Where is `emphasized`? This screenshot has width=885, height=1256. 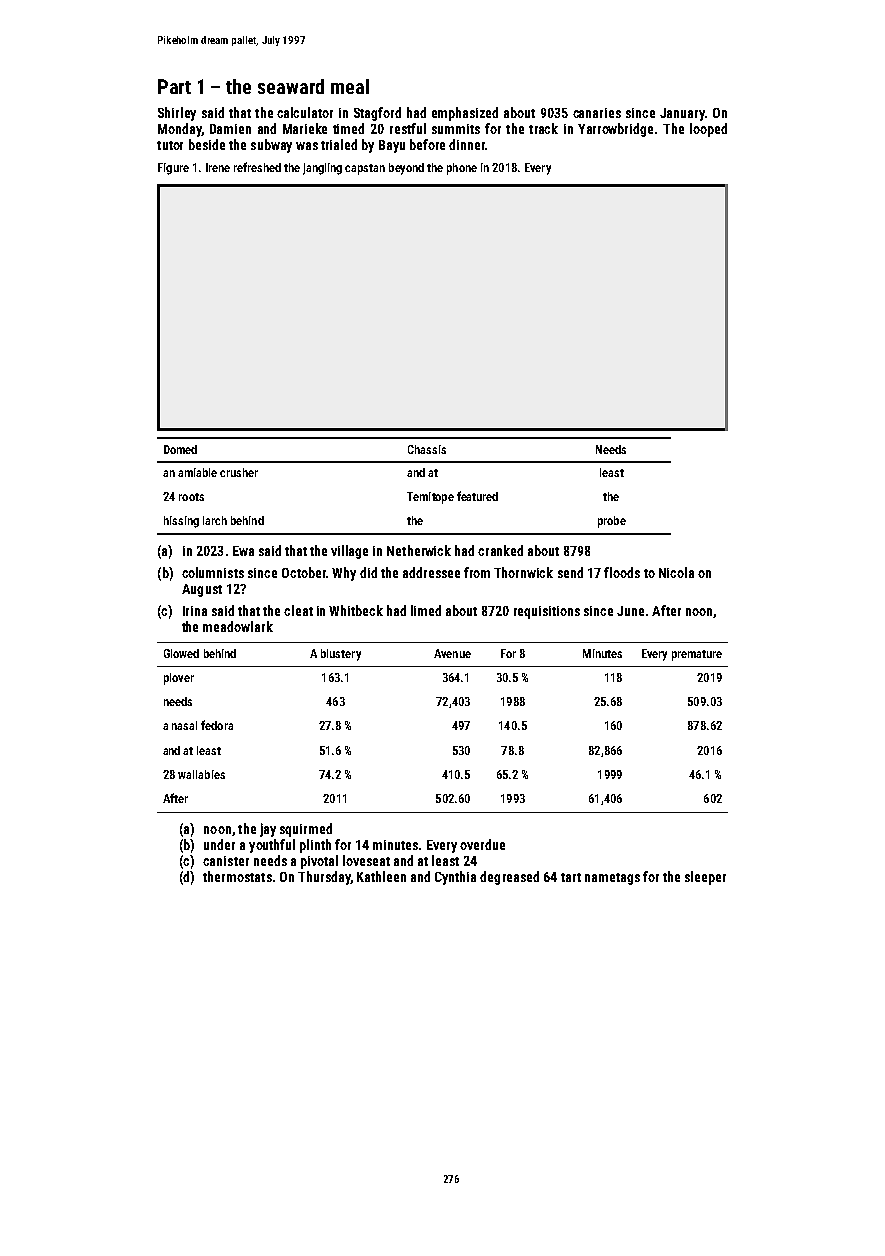 emphasized is located at coordinates (465, 114).
